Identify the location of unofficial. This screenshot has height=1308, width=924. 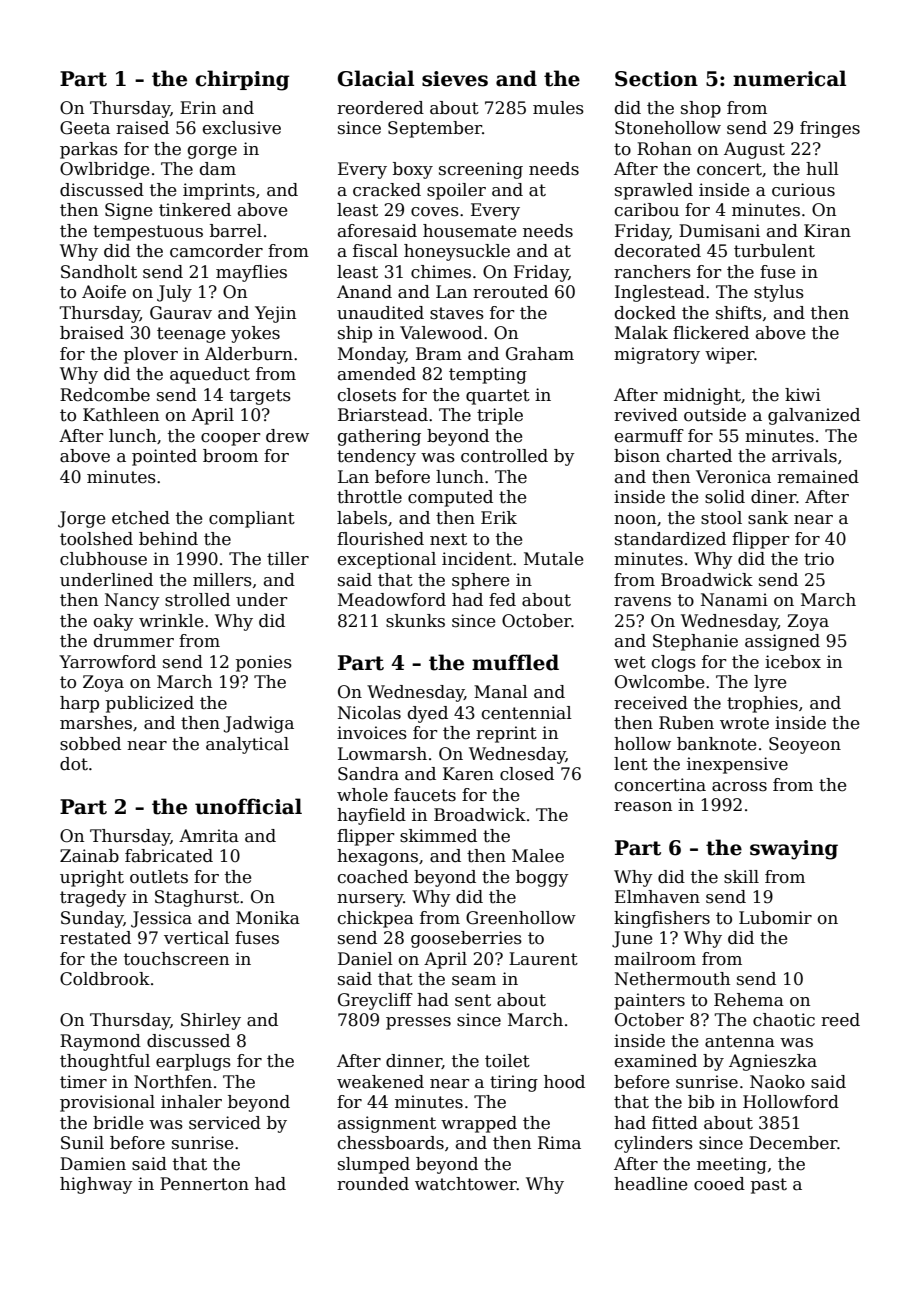
(248, 806).
